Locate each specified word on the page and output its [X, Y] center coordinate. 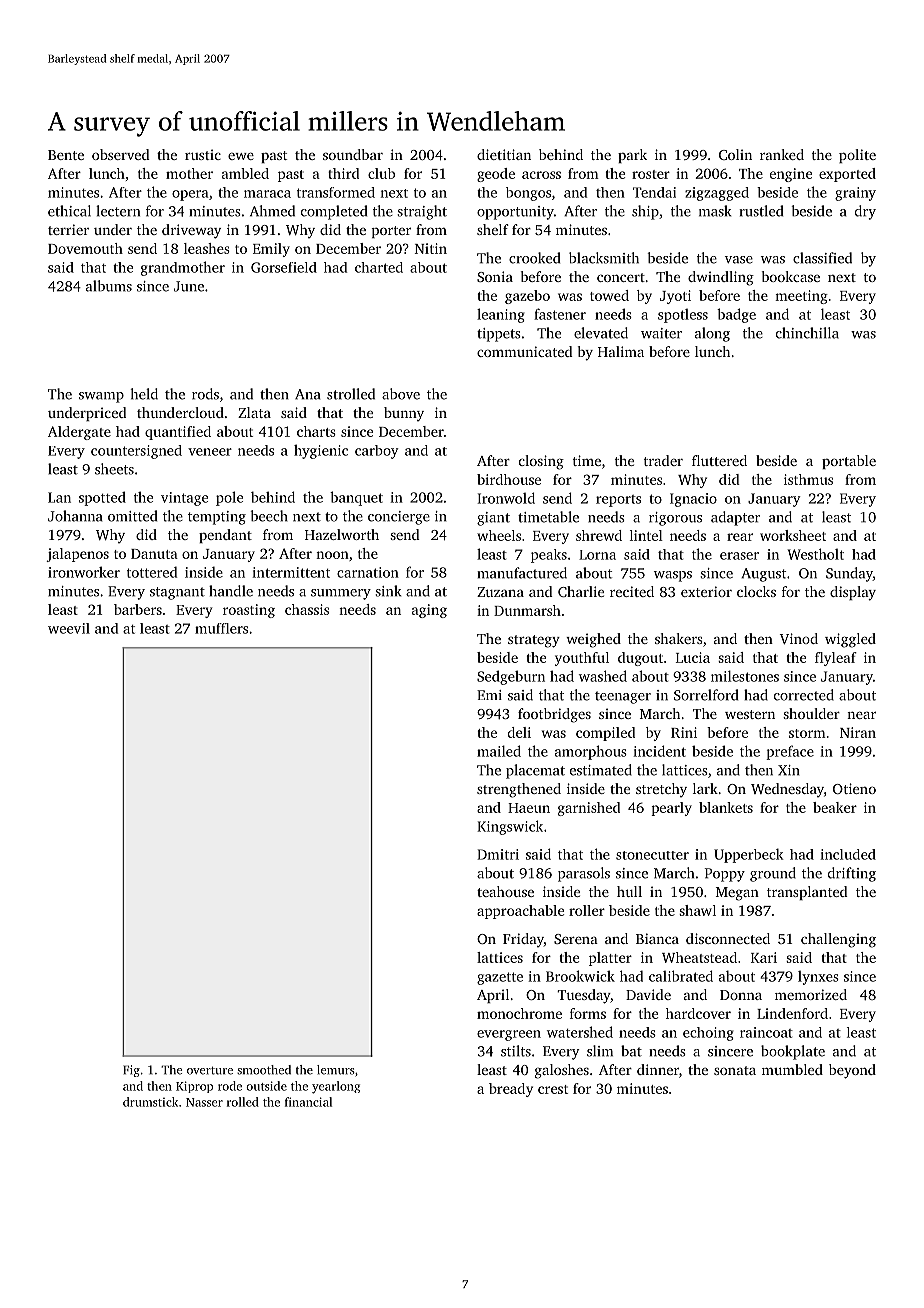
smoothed [264, 1070]
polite [857, 156]
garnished [589, 809]
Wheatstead [699, 957]
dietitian [504, 154]
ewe [241, 156]
